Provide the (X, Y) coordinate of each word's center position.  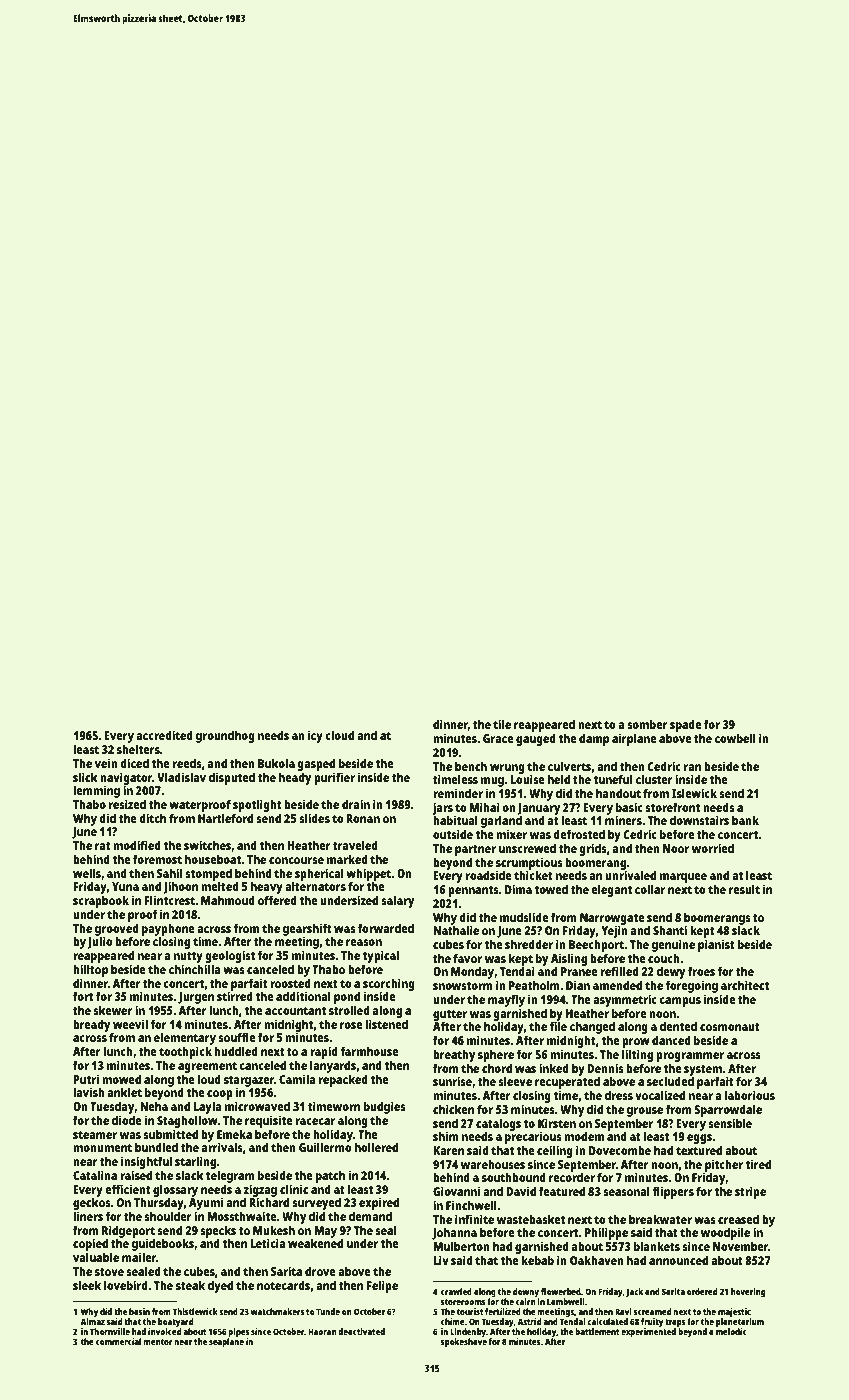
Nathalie (456, 930)
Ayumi (206, 1203)
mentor (158, 1342)
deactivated (361, 1331)
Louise (528, 779)
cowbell (735, 738)
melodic (731, 1331)
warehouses (493, 1164)
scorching (389, 984)
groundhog (225, 736)
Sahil (170, 873)
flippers (673, 1192)
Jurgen (196, 998)
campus (680, 1002)
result (744, 889)
